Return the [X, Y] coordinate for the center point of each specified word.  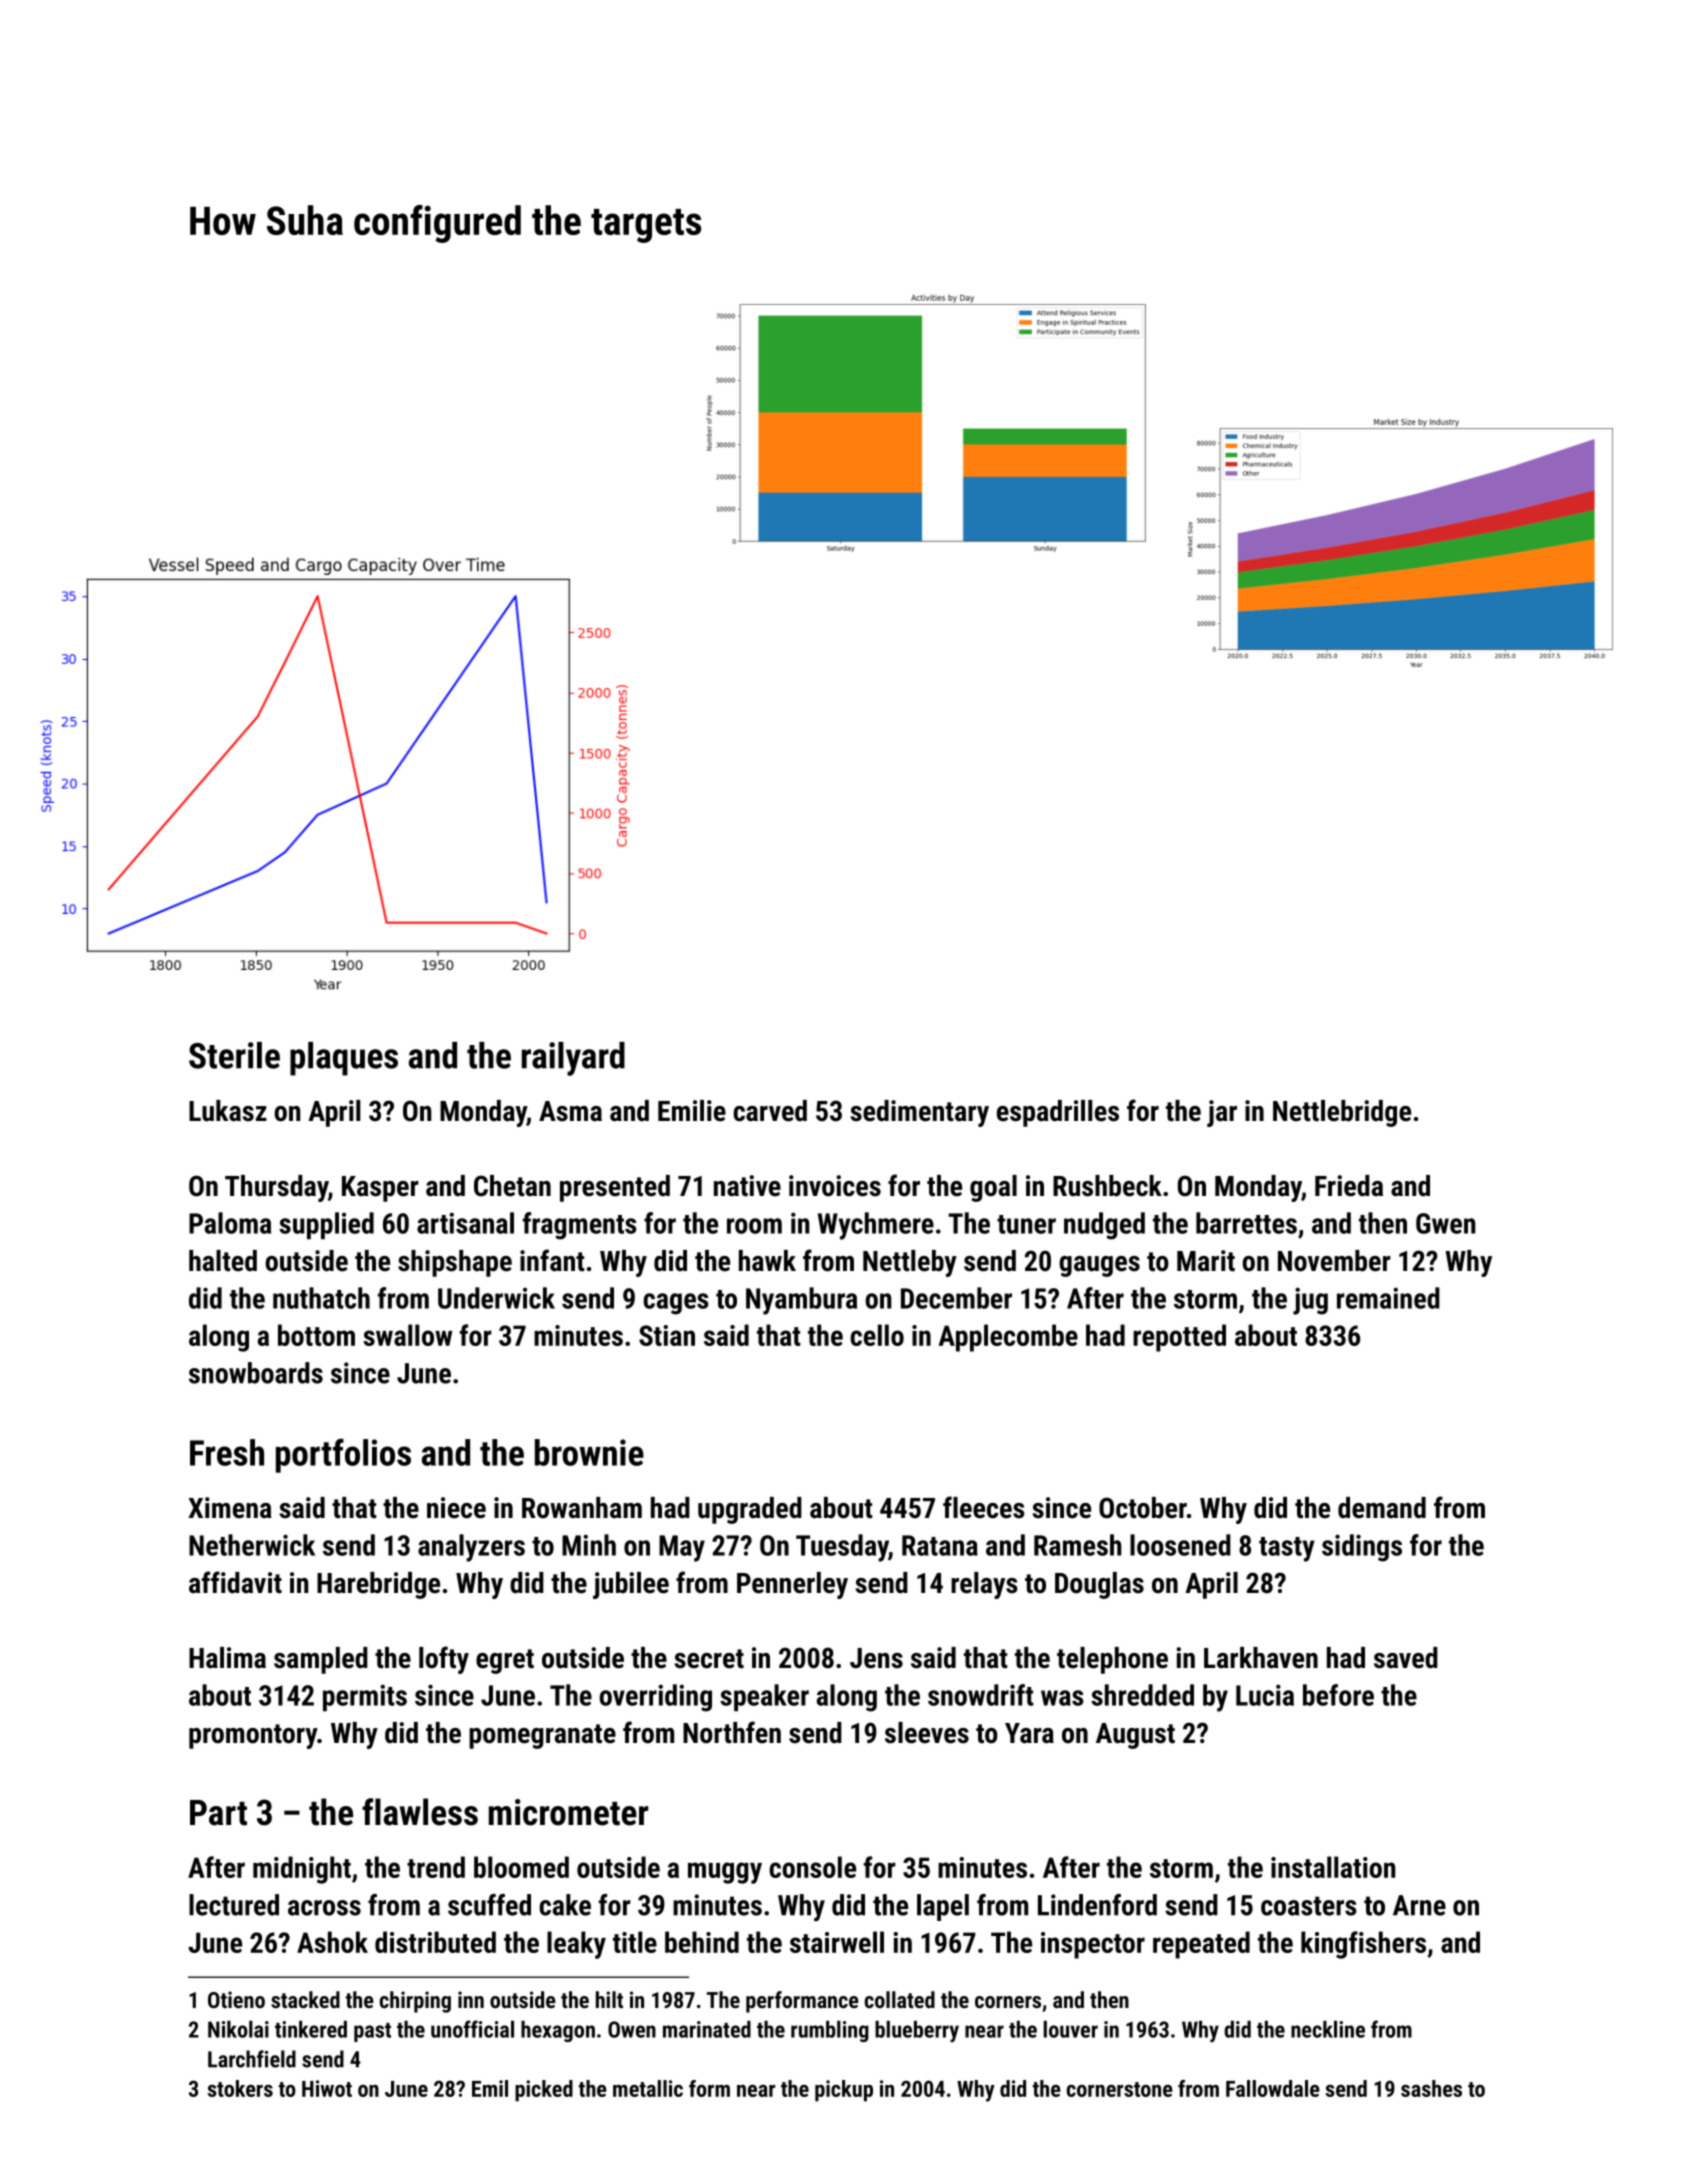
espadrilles [1058, 1113]
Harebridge [378, 1585]
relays [984, 1585]
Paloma [230, 1223]
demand [1382, 1508]
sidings [1362, 1548]
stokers [240, 2088]
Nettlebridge [1342, 1113]
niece [456, 1508]
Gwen [1445, 1223]
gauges [1099, 1266]
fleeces [984, 1507]
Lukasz [228, 1111]
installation [1333, 1867]
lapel [943, 1907]
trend [436, 1867]
